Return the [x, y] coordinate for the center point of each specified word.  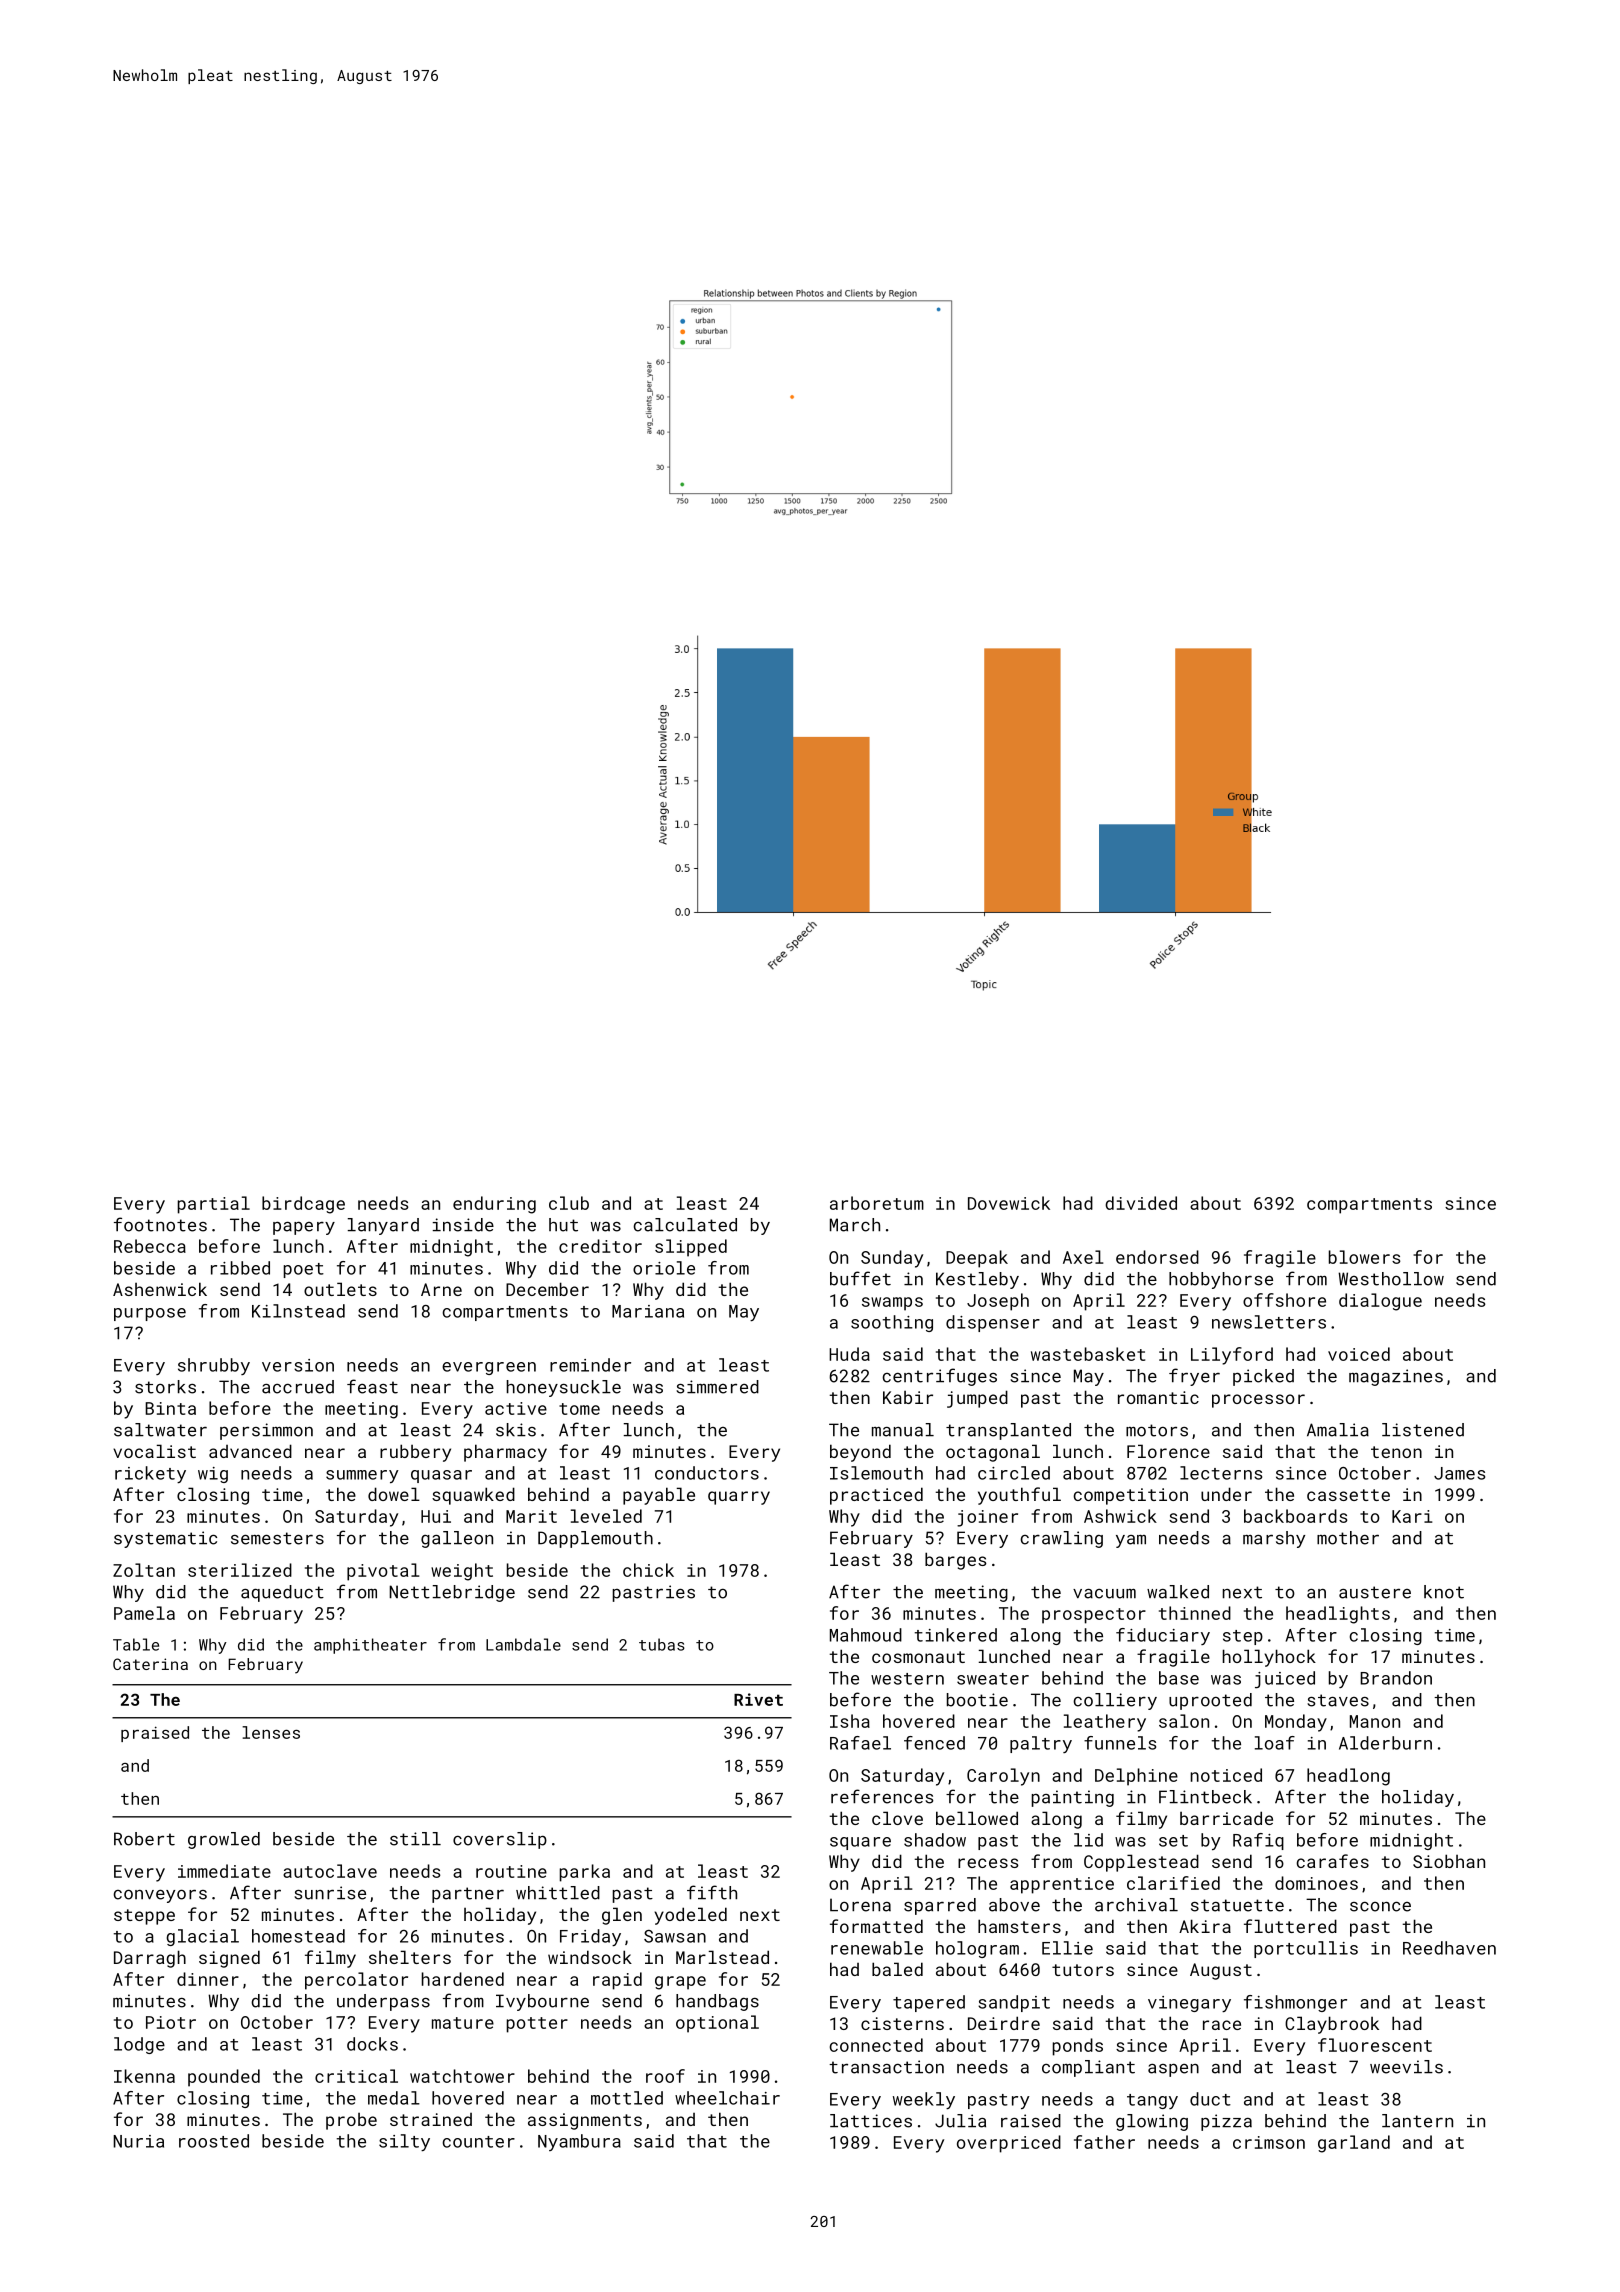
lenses [271, 1732]
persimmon [266, 1431]
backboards [1296, 1516]
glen [622, 1916]
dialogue [1380, 1302]
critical [356, 2076]
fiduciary [1163, 1636]
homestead [298, 1936]
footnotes [160, 1224]
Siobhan [1449, 1861]
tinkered [956, 1635]
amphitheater [370, 1646]
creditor [600, 1246]
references [882, 1796]
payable [659, 1496]
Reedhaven [1449, 1948]
